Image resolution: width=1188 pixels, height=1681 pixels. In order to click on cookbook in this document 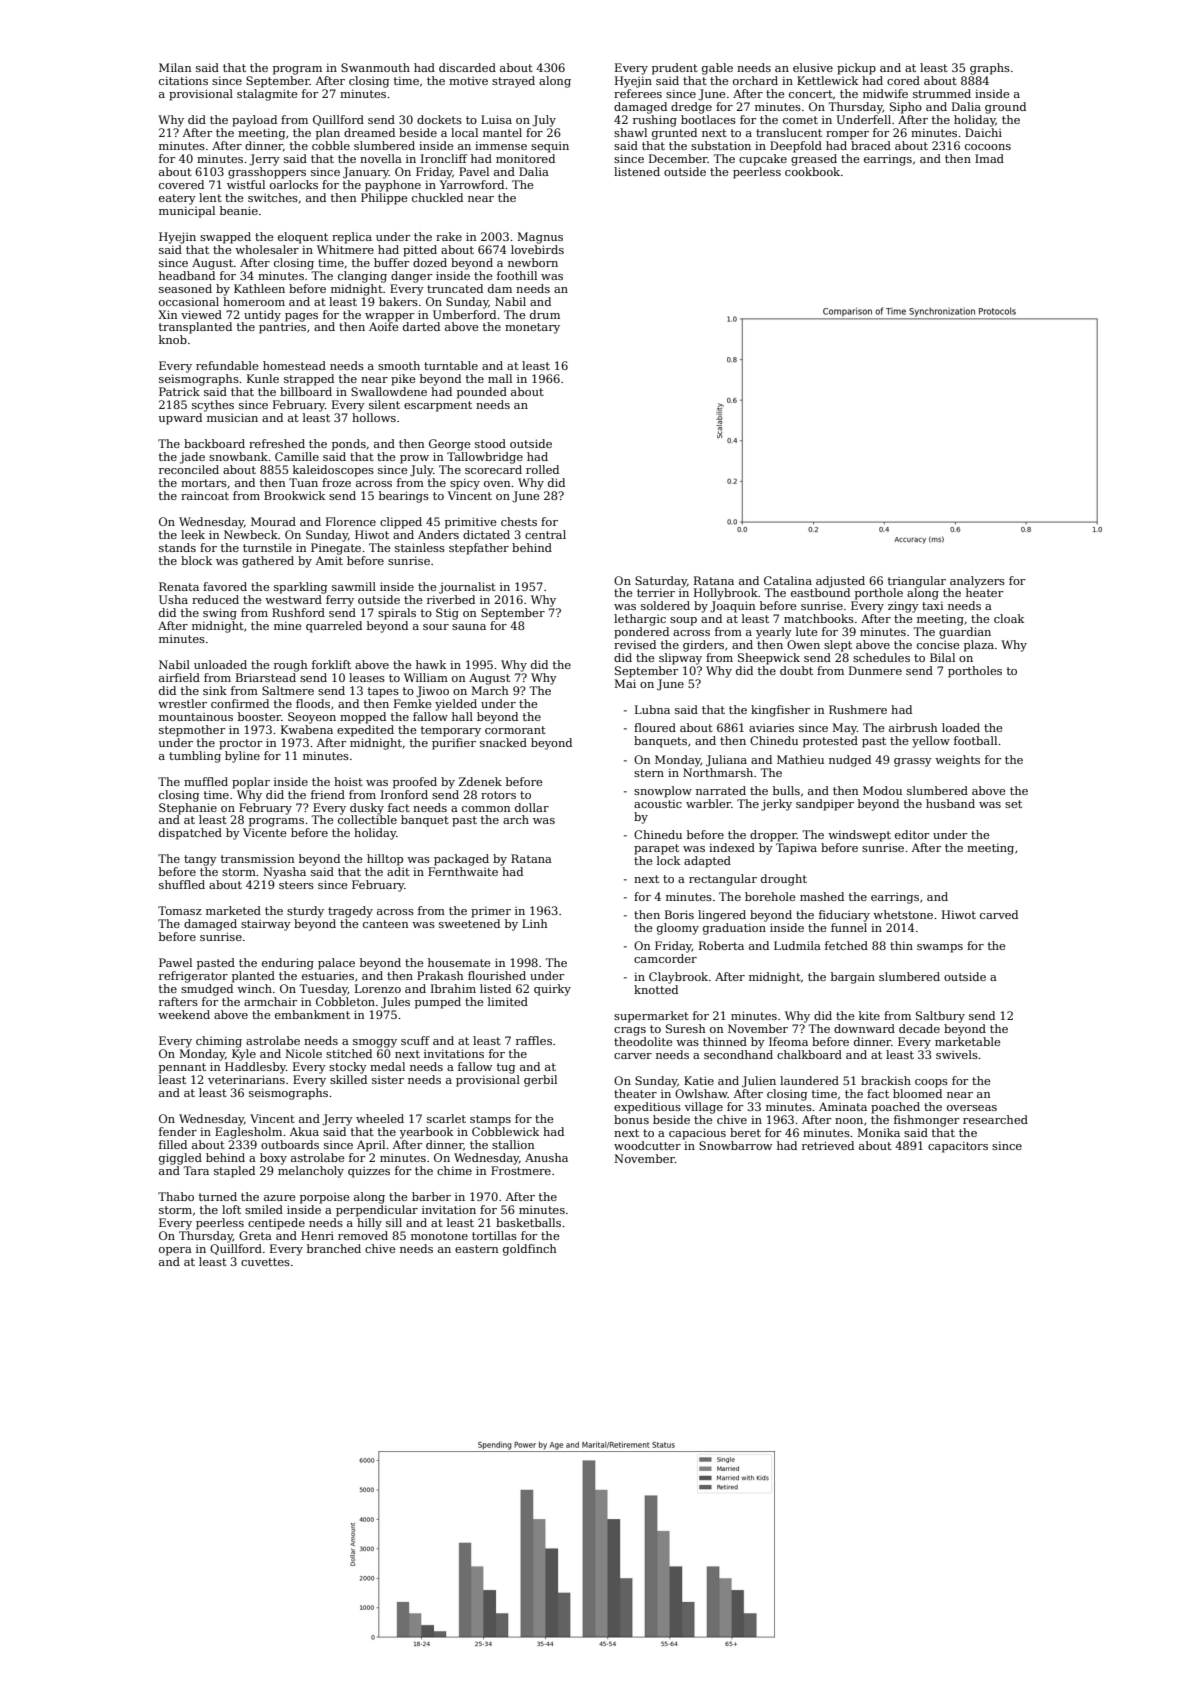, I will do `click(812, 171)`.
